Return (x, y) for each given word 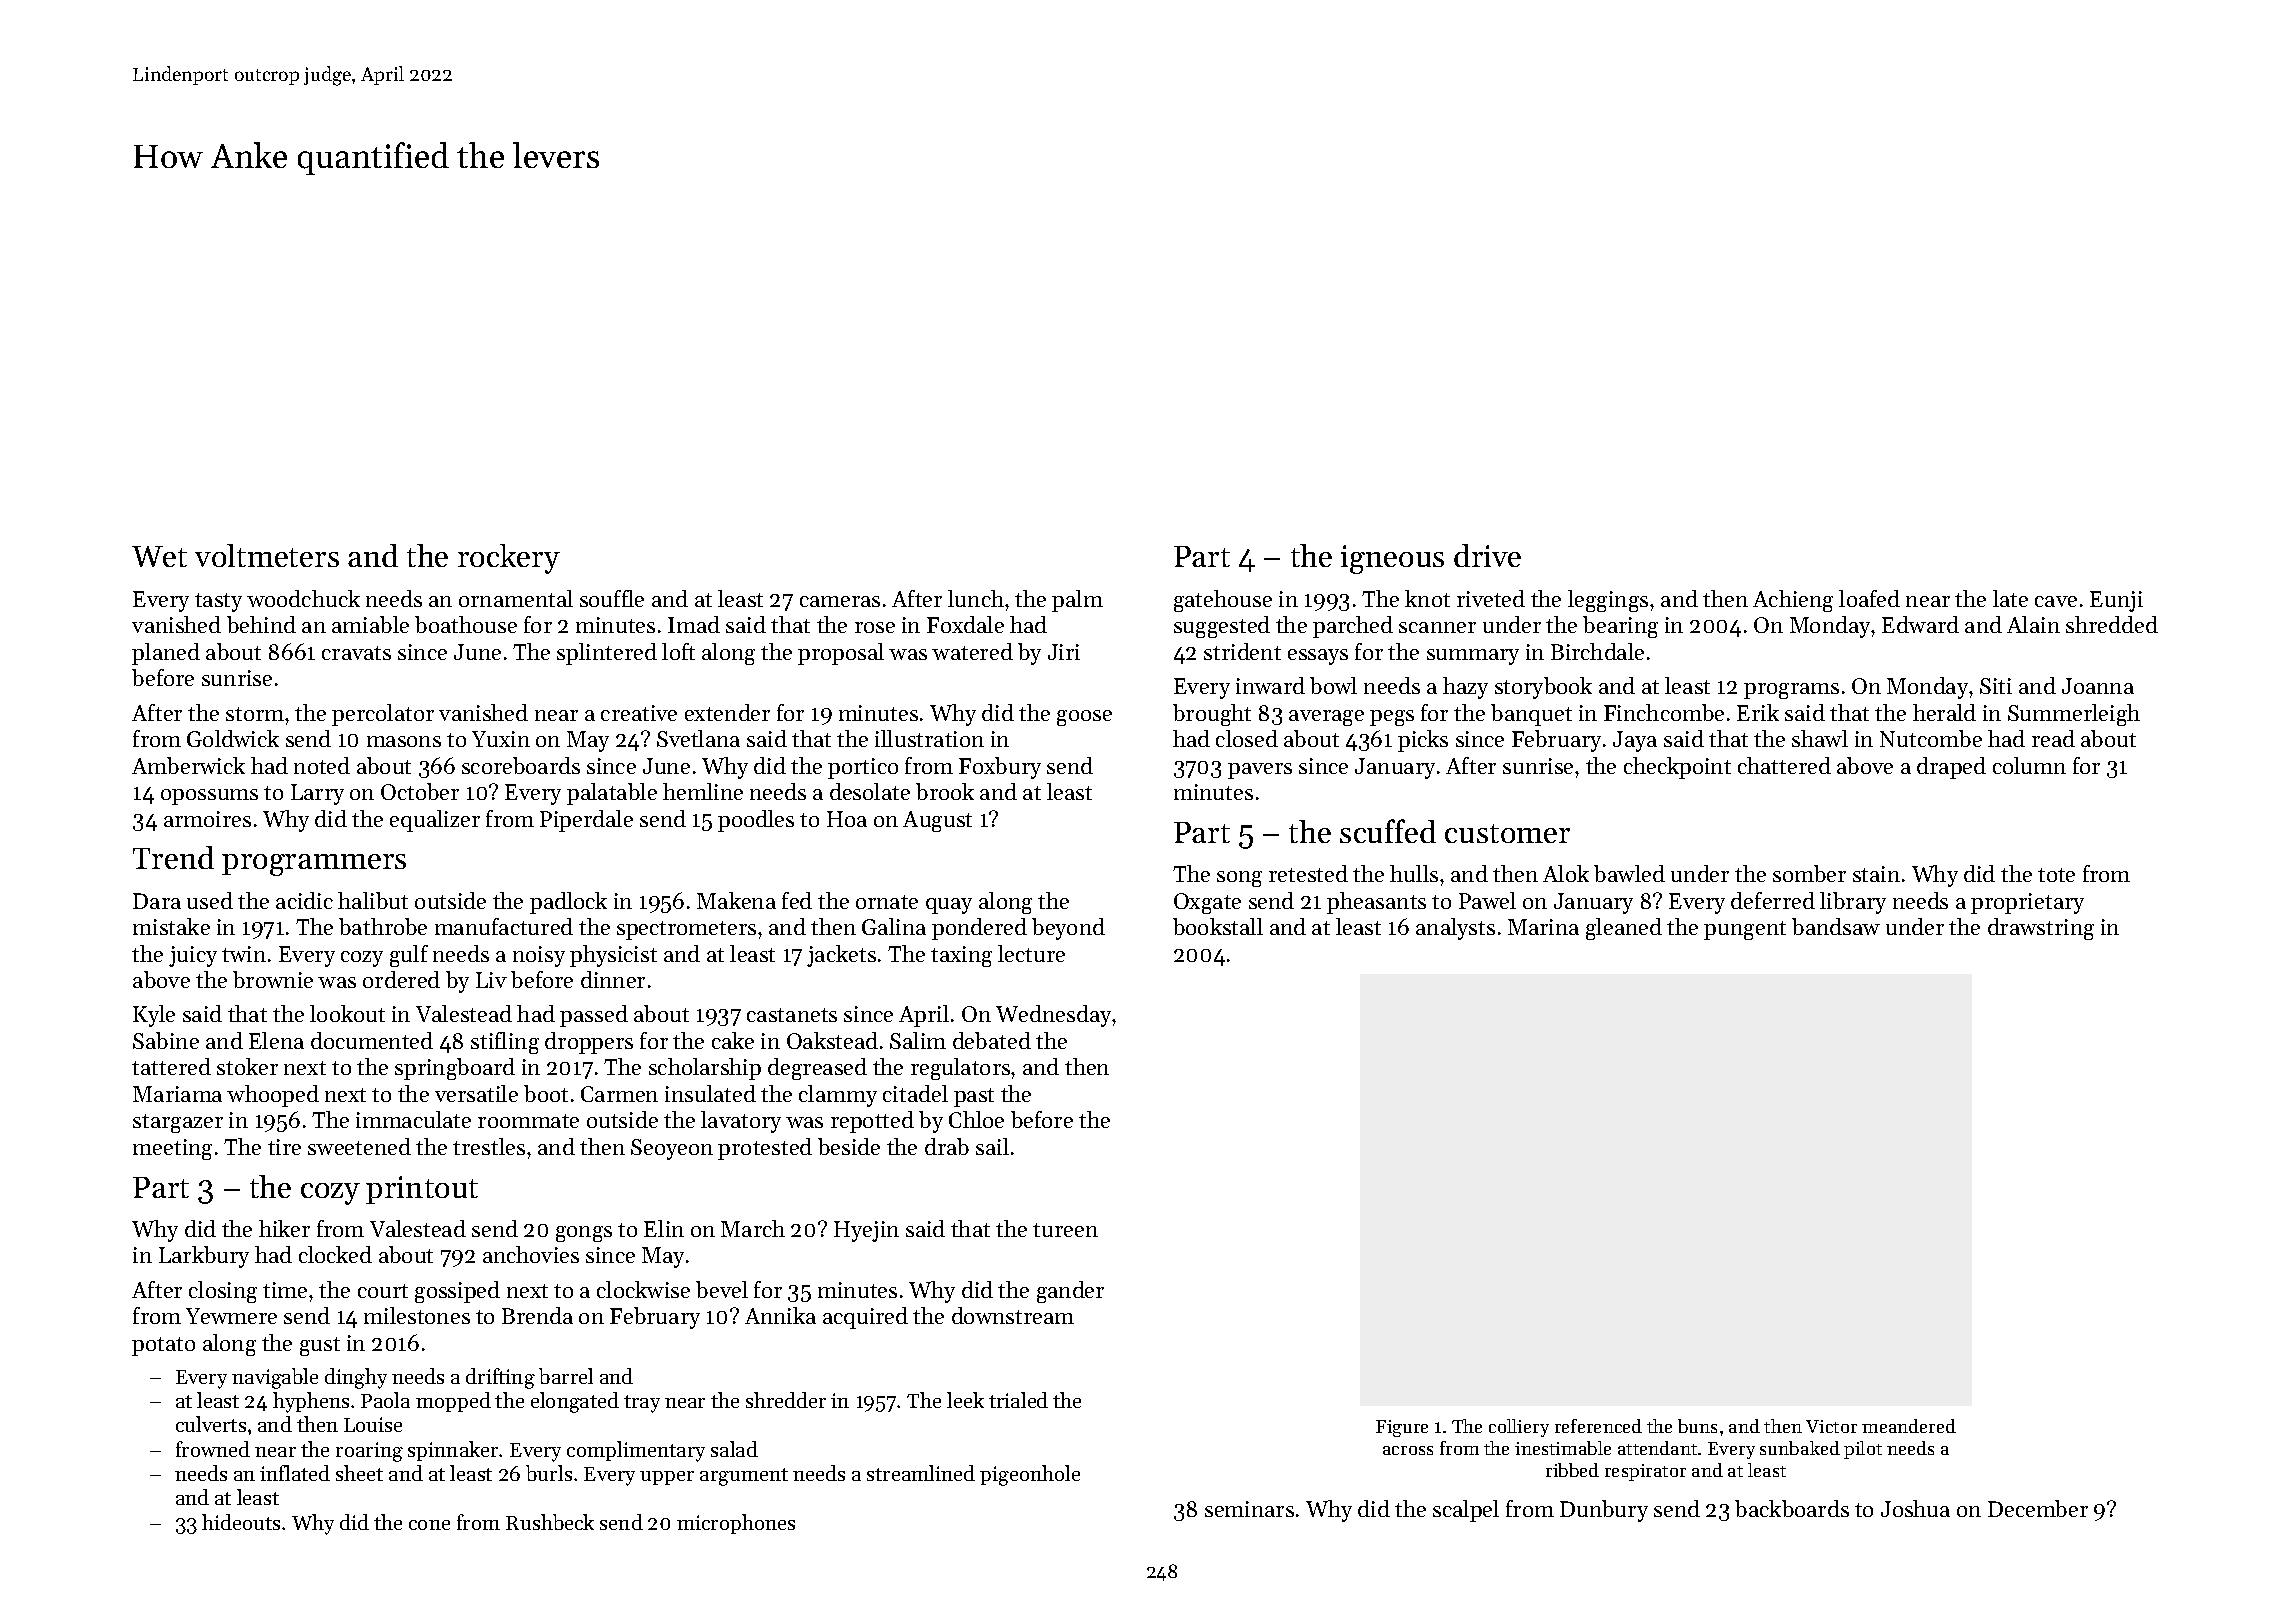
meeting (172, 1149)
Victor (1831, 1426)
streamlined (921, 1473)
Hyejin (866, 1231)
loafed (1869, 598)
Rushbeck (550, 1522)
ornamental (516, 598)
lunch (976, 598)
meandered (1909, 1426)
